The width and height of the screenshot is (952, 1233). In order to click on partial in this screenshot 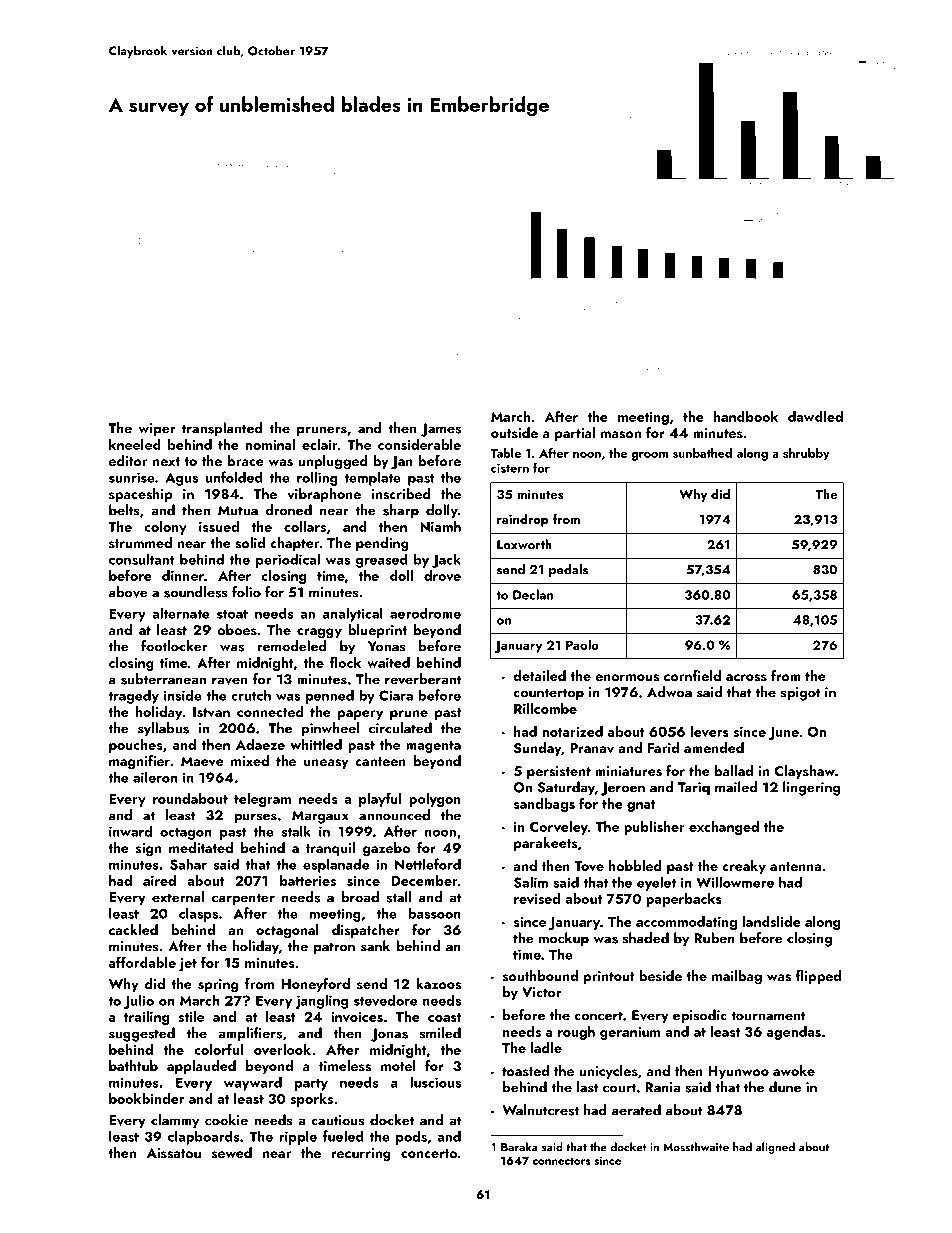, I will do `click(575, 434)`.
